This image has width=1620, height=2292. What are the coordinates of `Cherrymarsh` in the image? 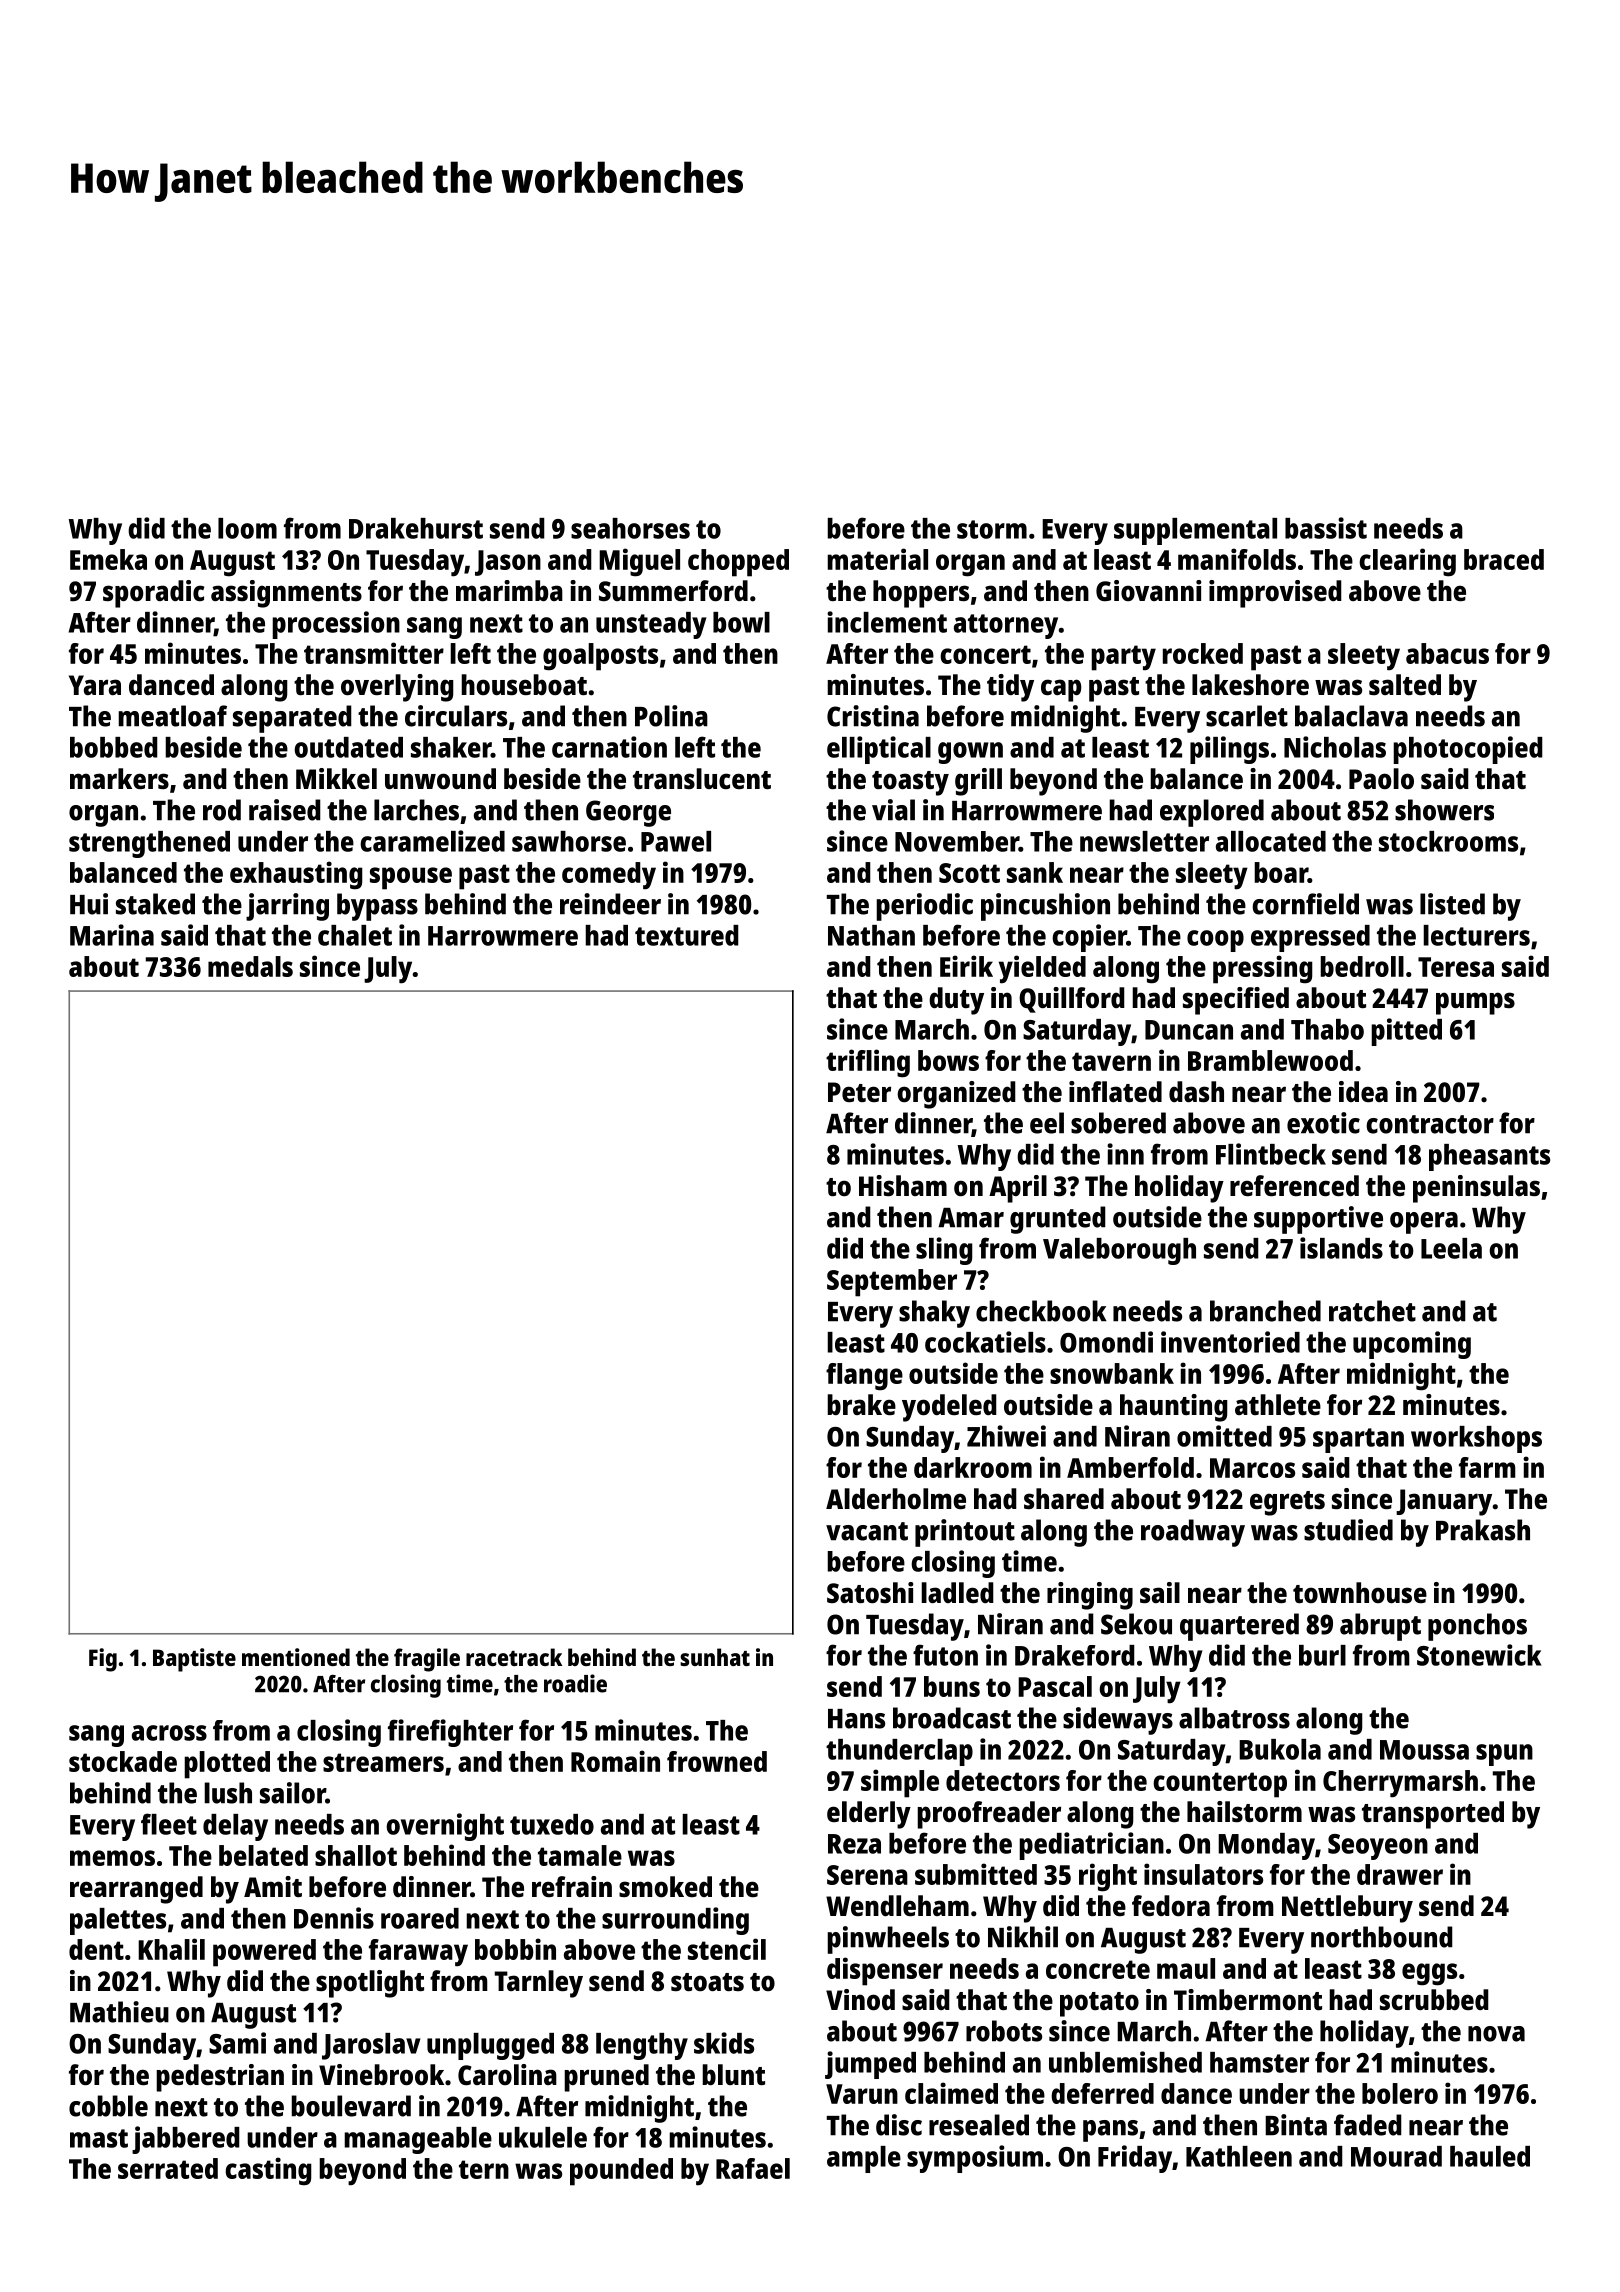 It's located at (1400, 1784).
